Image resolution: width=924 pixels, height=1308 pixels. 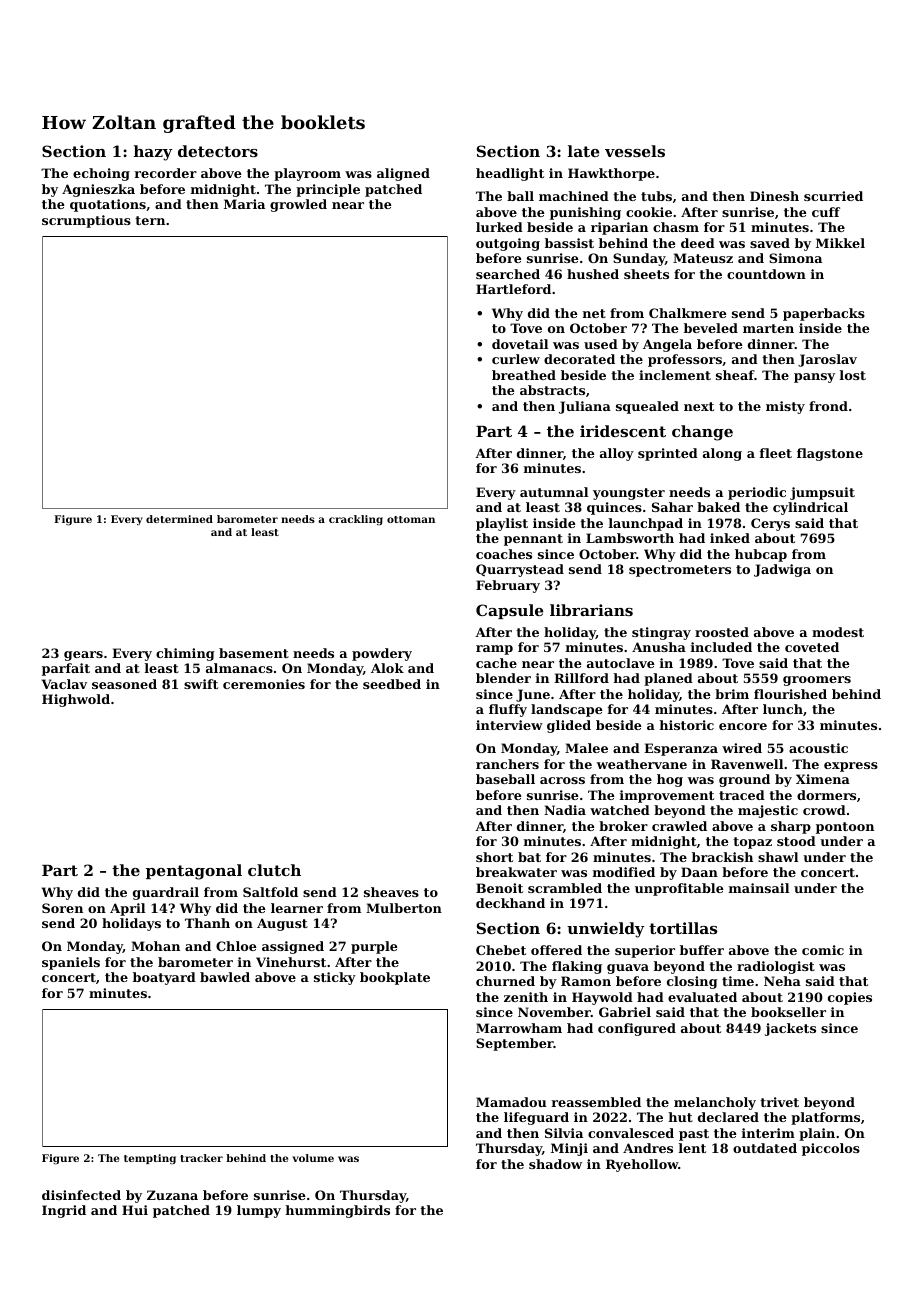 What do you see at coordinates (328, 190) in the page?
I see `principle` at bounding box center [328, 190].
